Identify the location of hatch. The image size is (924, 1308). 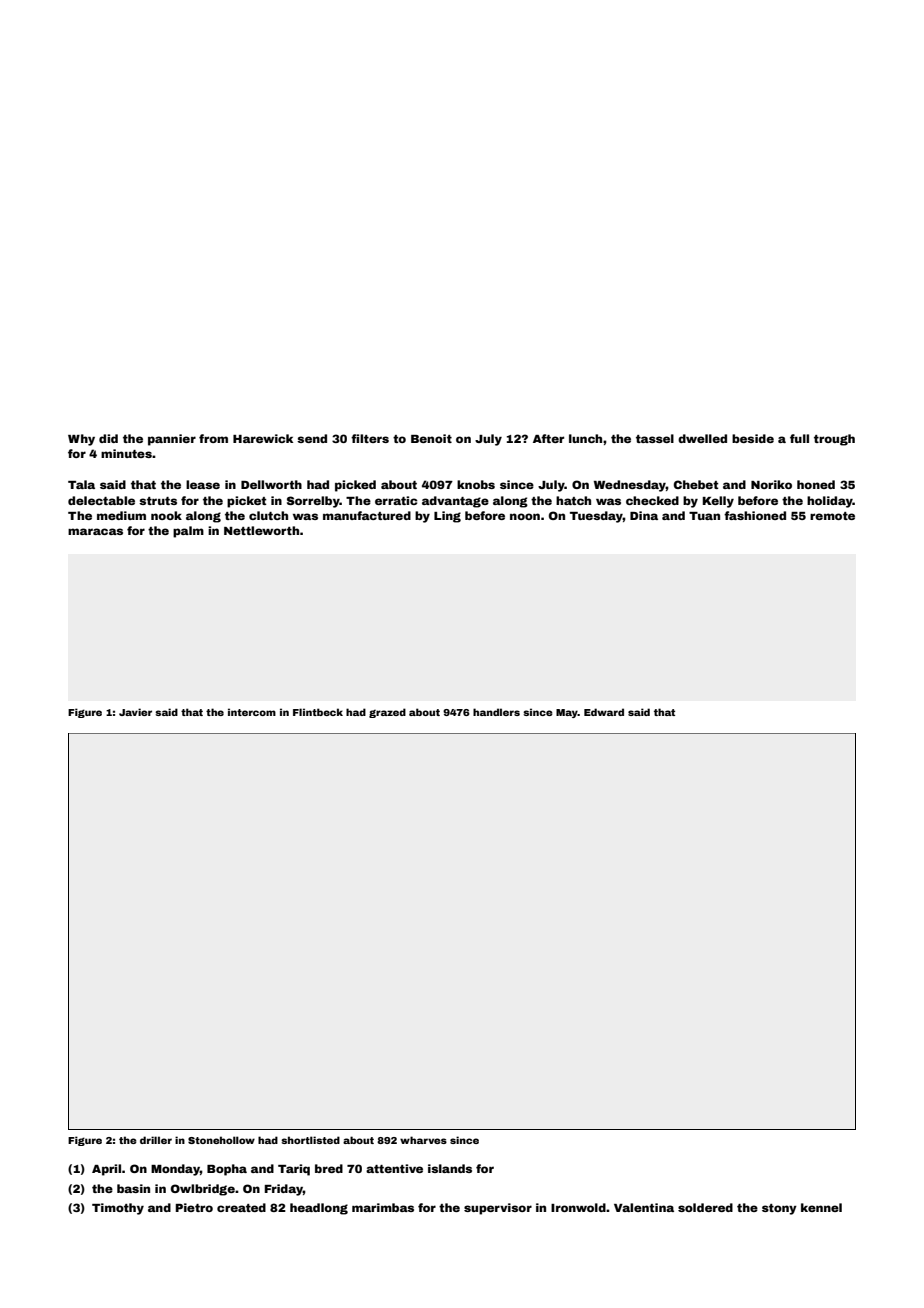
(573, 500).
